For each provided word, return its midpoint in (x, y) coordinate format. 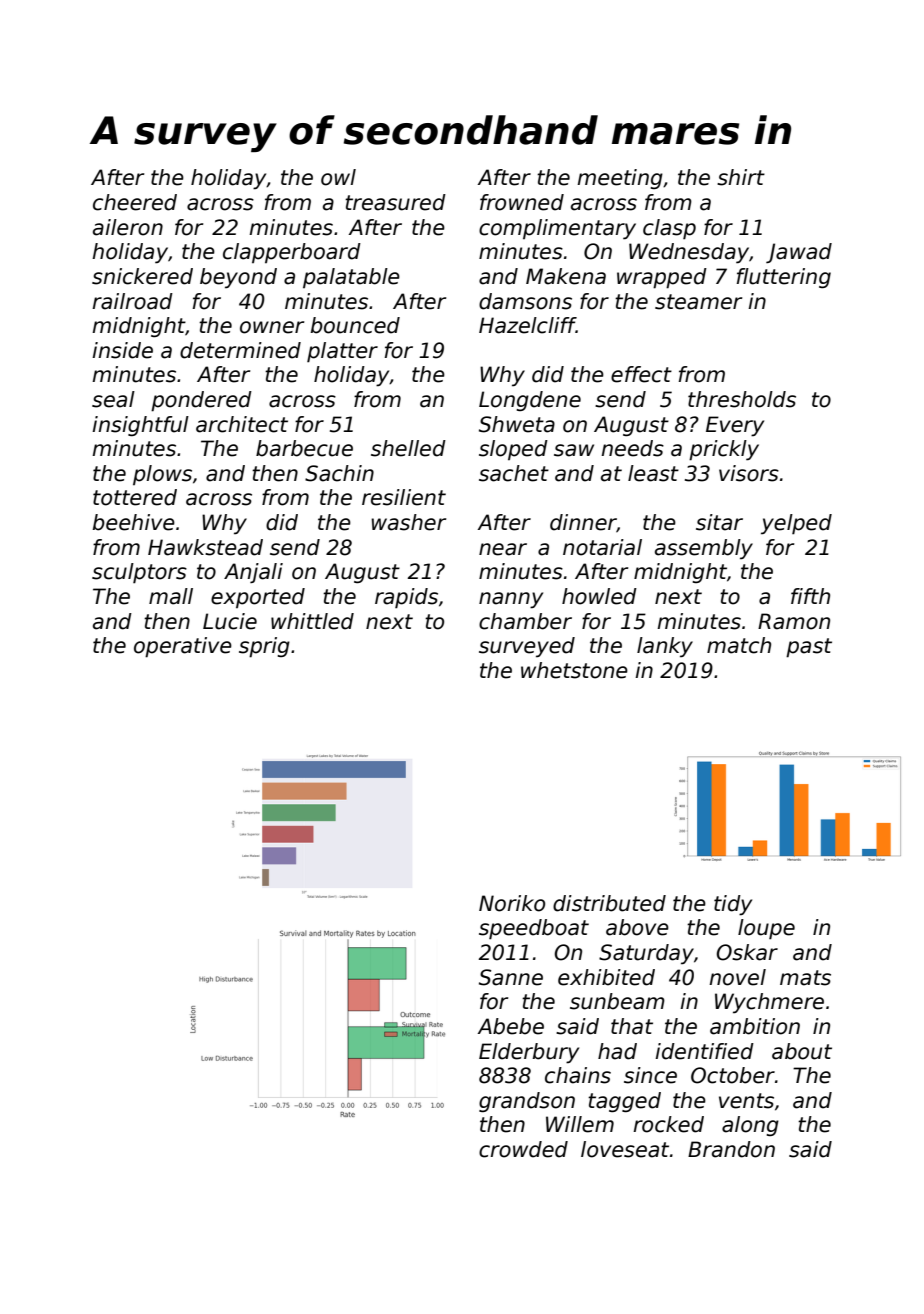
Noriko (512, 903)
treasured (395, 202)
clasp (669, 229)
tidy (733, 905)
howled (599, 596)
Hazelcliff (527, 325)
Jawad (799, 253)
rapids (406, 598)
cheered (135, 202)
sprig (264, 647)
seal (113, 399)
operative (183, 647)
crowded (523, 1149)
